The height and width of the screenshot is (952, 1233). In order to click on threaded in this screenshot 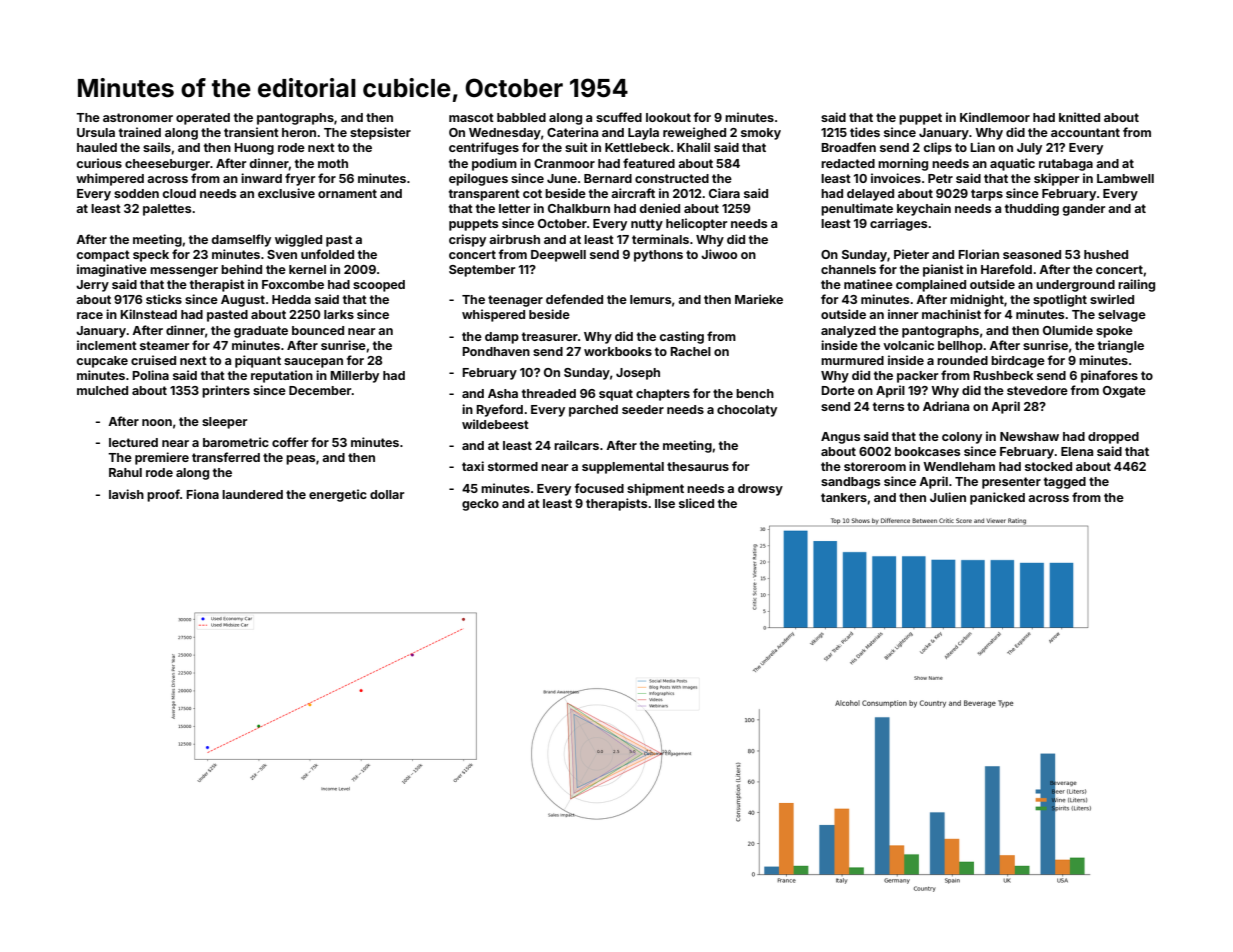, I will do `click(549, 393)`.
